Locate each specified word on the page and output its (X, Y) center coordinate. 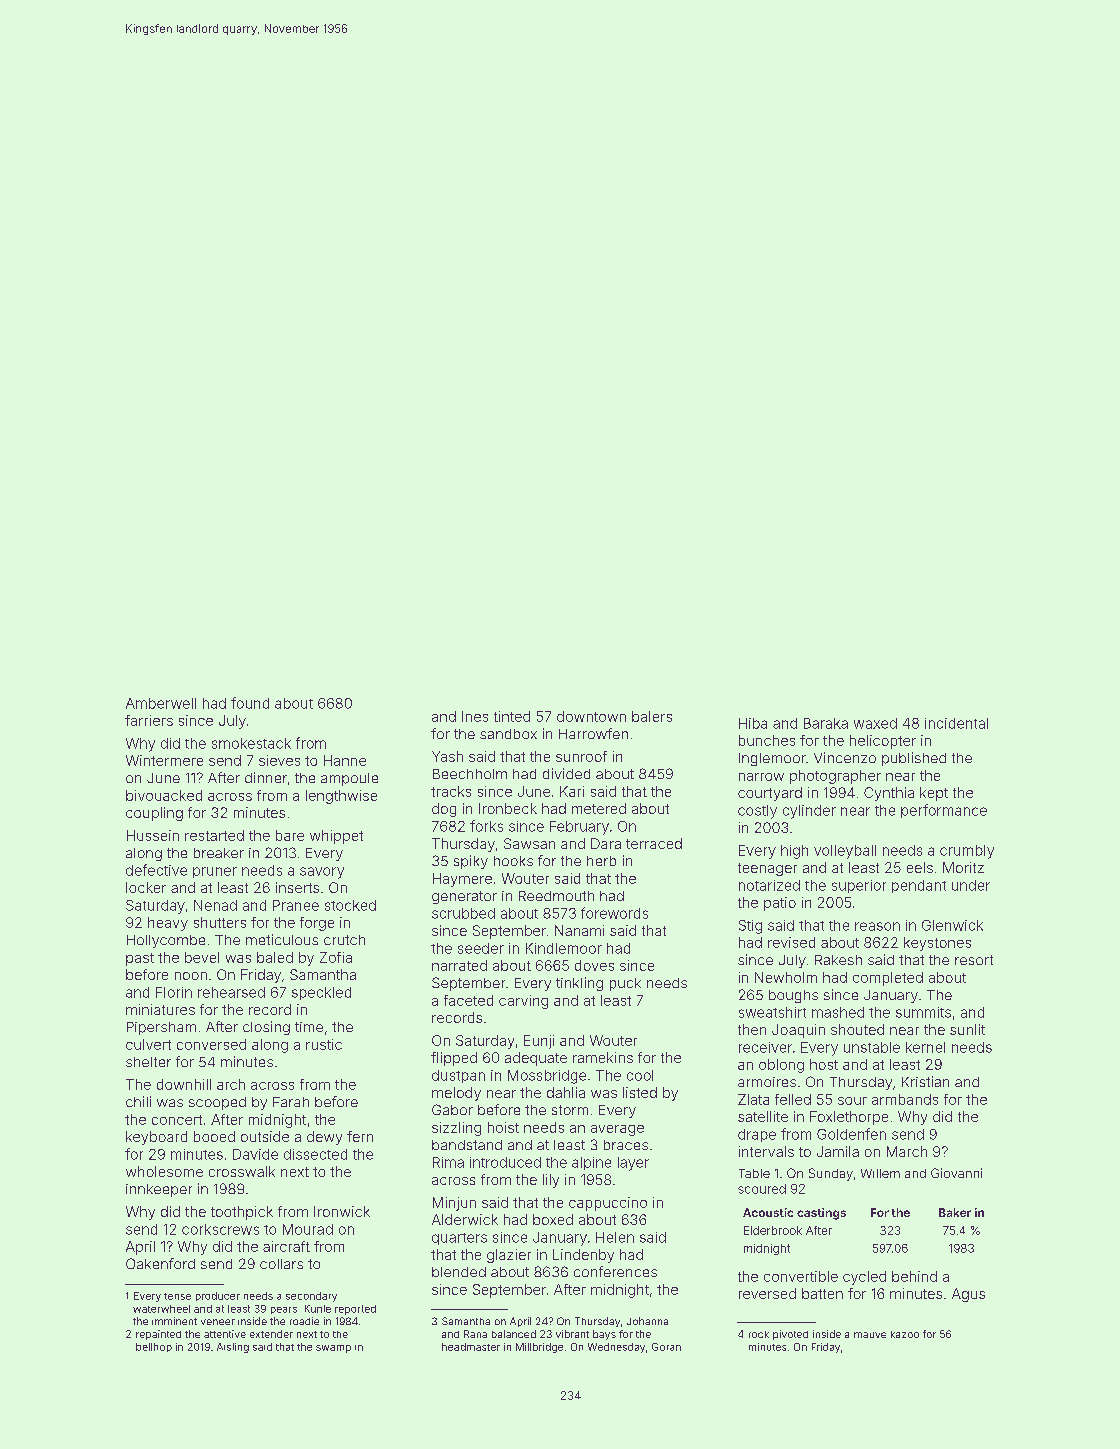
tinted (512, 716)
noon (191, 976)
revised (791, 942)
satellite (763, 1116)
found (250, 703)
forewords (614, 913)
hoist (503, 1127)
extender (271, 1334)
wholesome (164, 1171)
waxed (875, 723)
